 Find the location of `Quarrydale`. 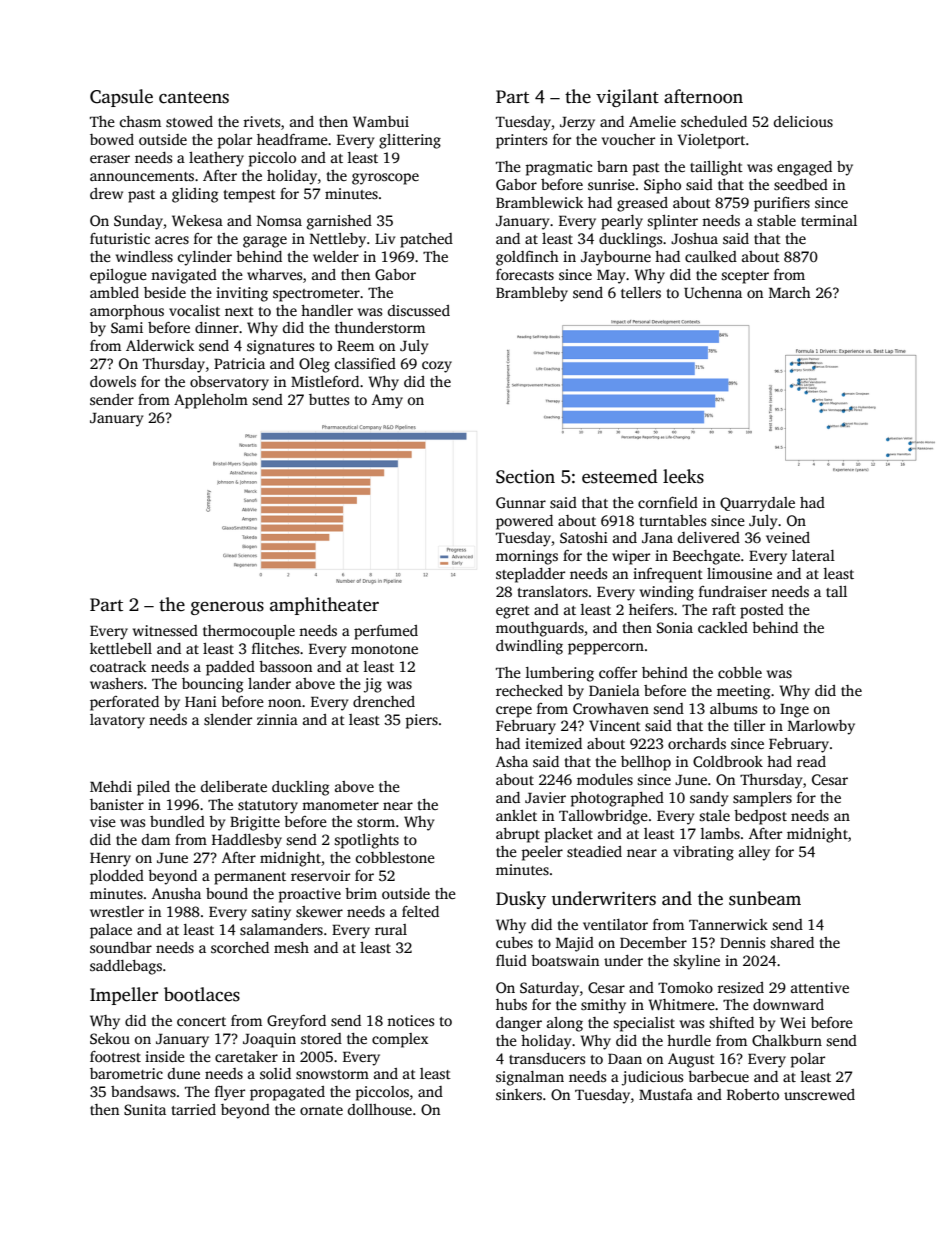

Quarrydale is located at coordinates (757, 504).
